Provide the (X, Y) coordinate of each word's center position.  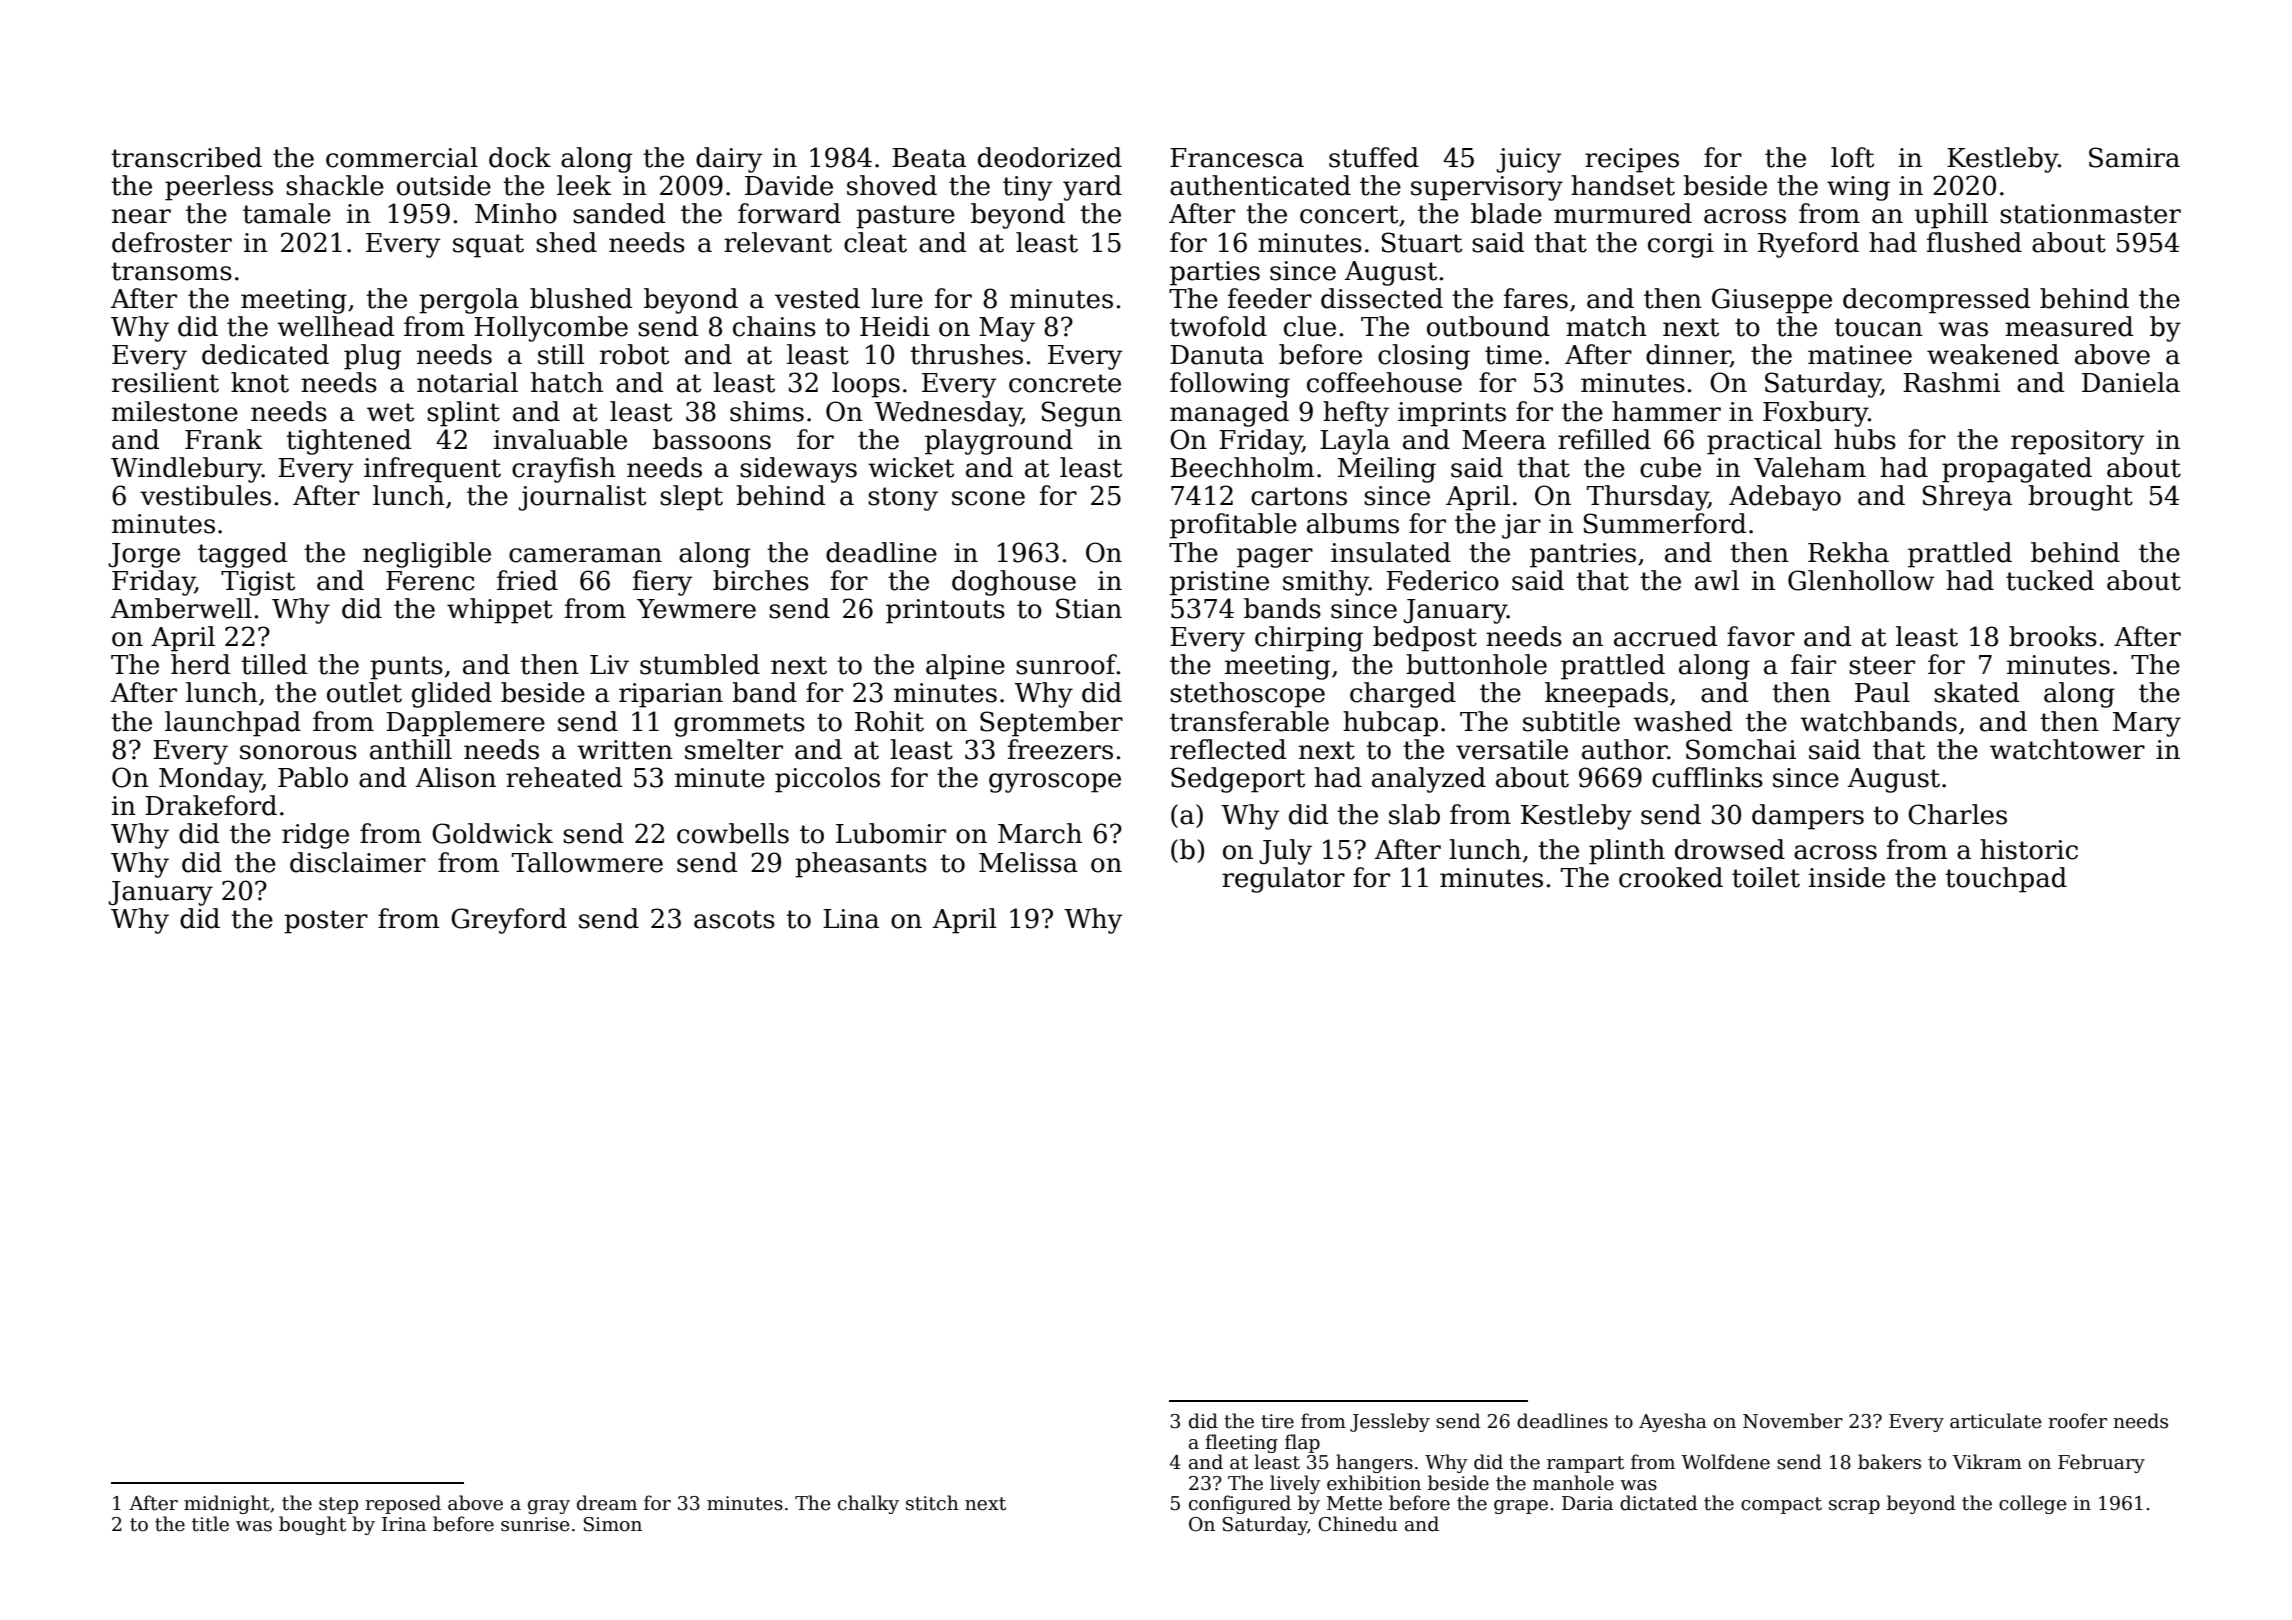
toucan (1878, 327)
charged (1403, 695)
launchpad (233, 724)
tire (1277, 1421)
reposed (403, 1504)
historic (2029, 849)
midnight (227, 1504)
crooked (1671, 877)
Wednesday (948, 414)
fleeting (1241, 1443)
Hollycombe (551, 329)
